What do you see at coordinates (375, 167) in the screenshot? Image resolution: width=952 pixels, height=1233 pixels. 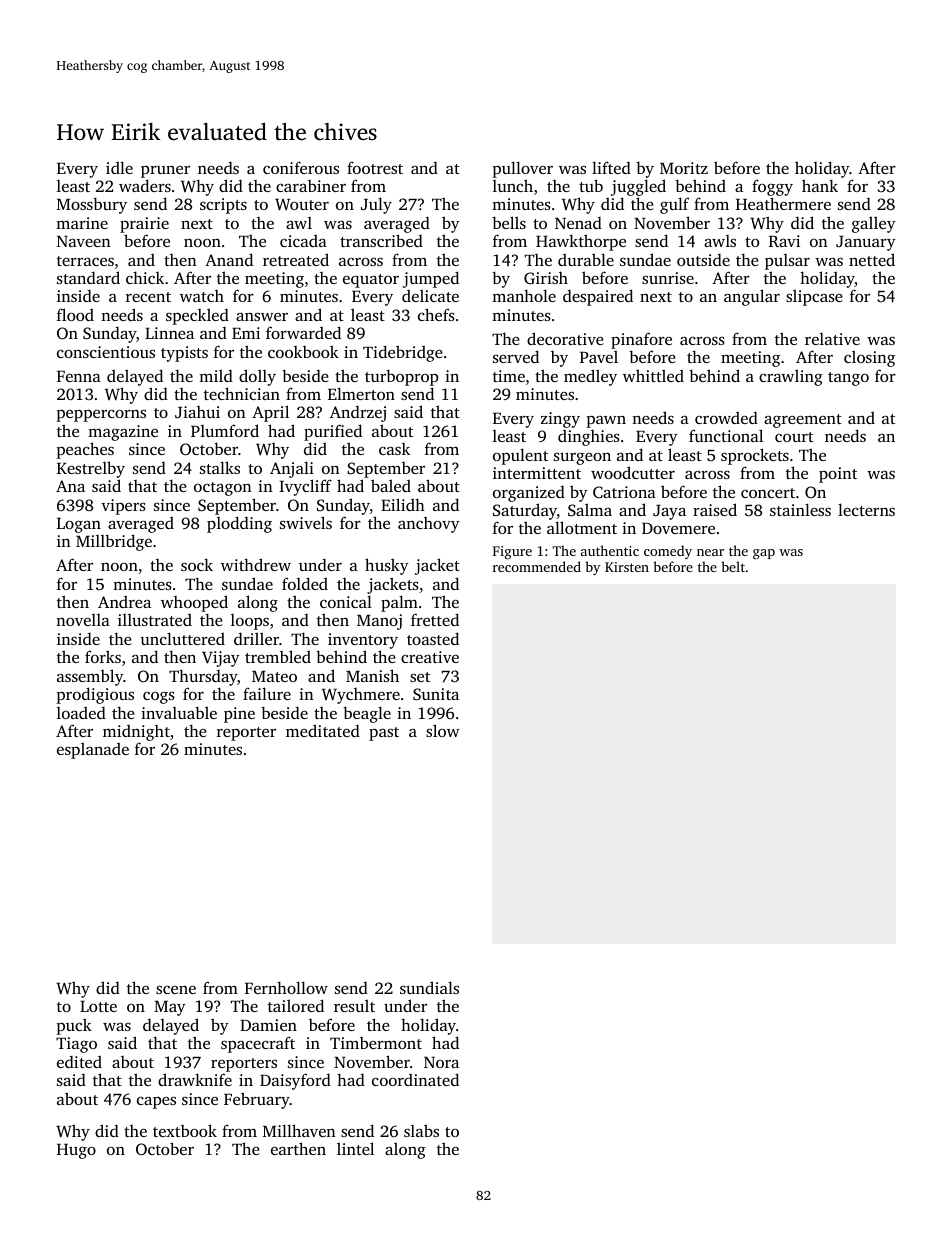 I see `footrest` at bounding box center [375, 167].
